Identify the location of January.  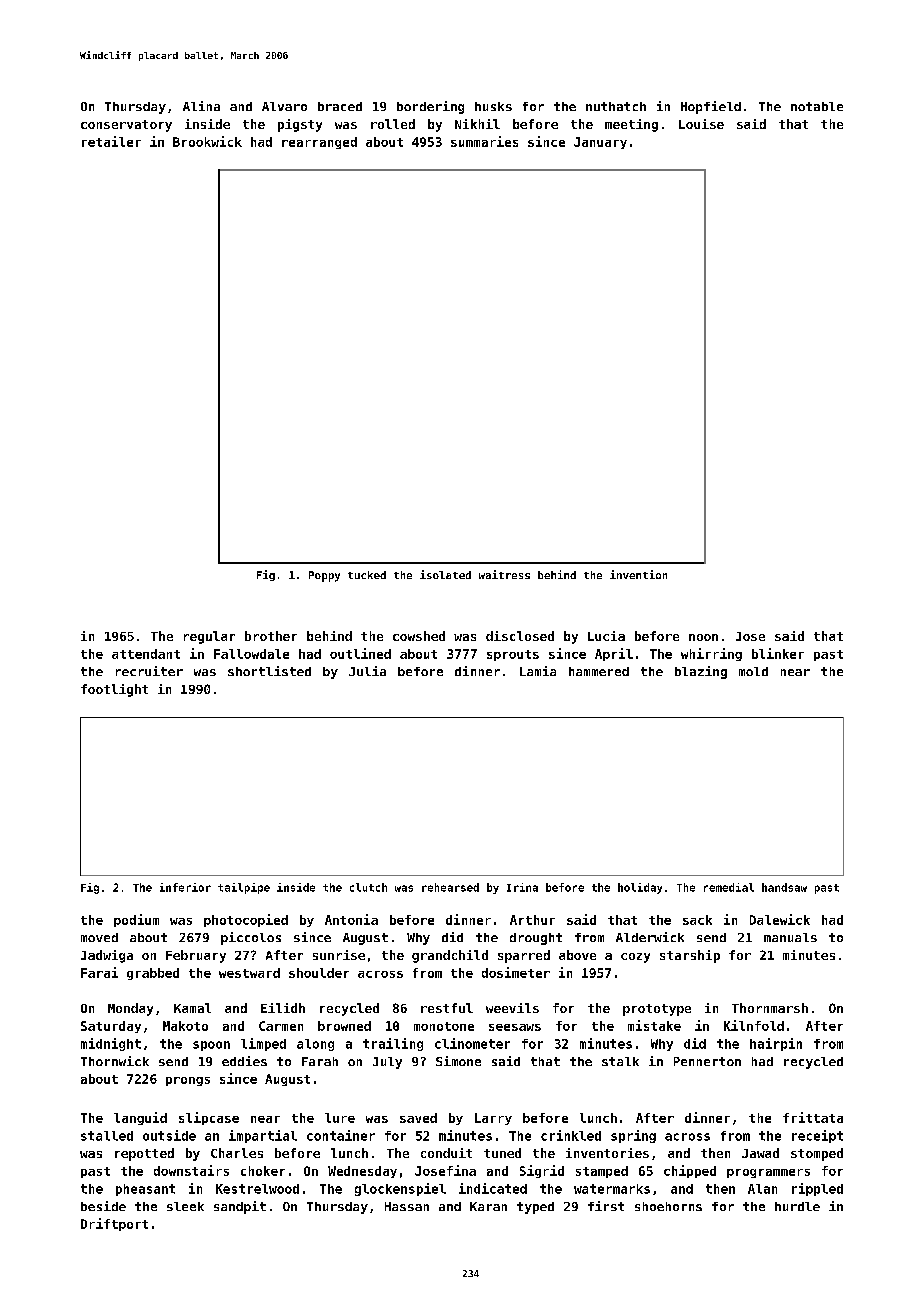
(600, 143).
